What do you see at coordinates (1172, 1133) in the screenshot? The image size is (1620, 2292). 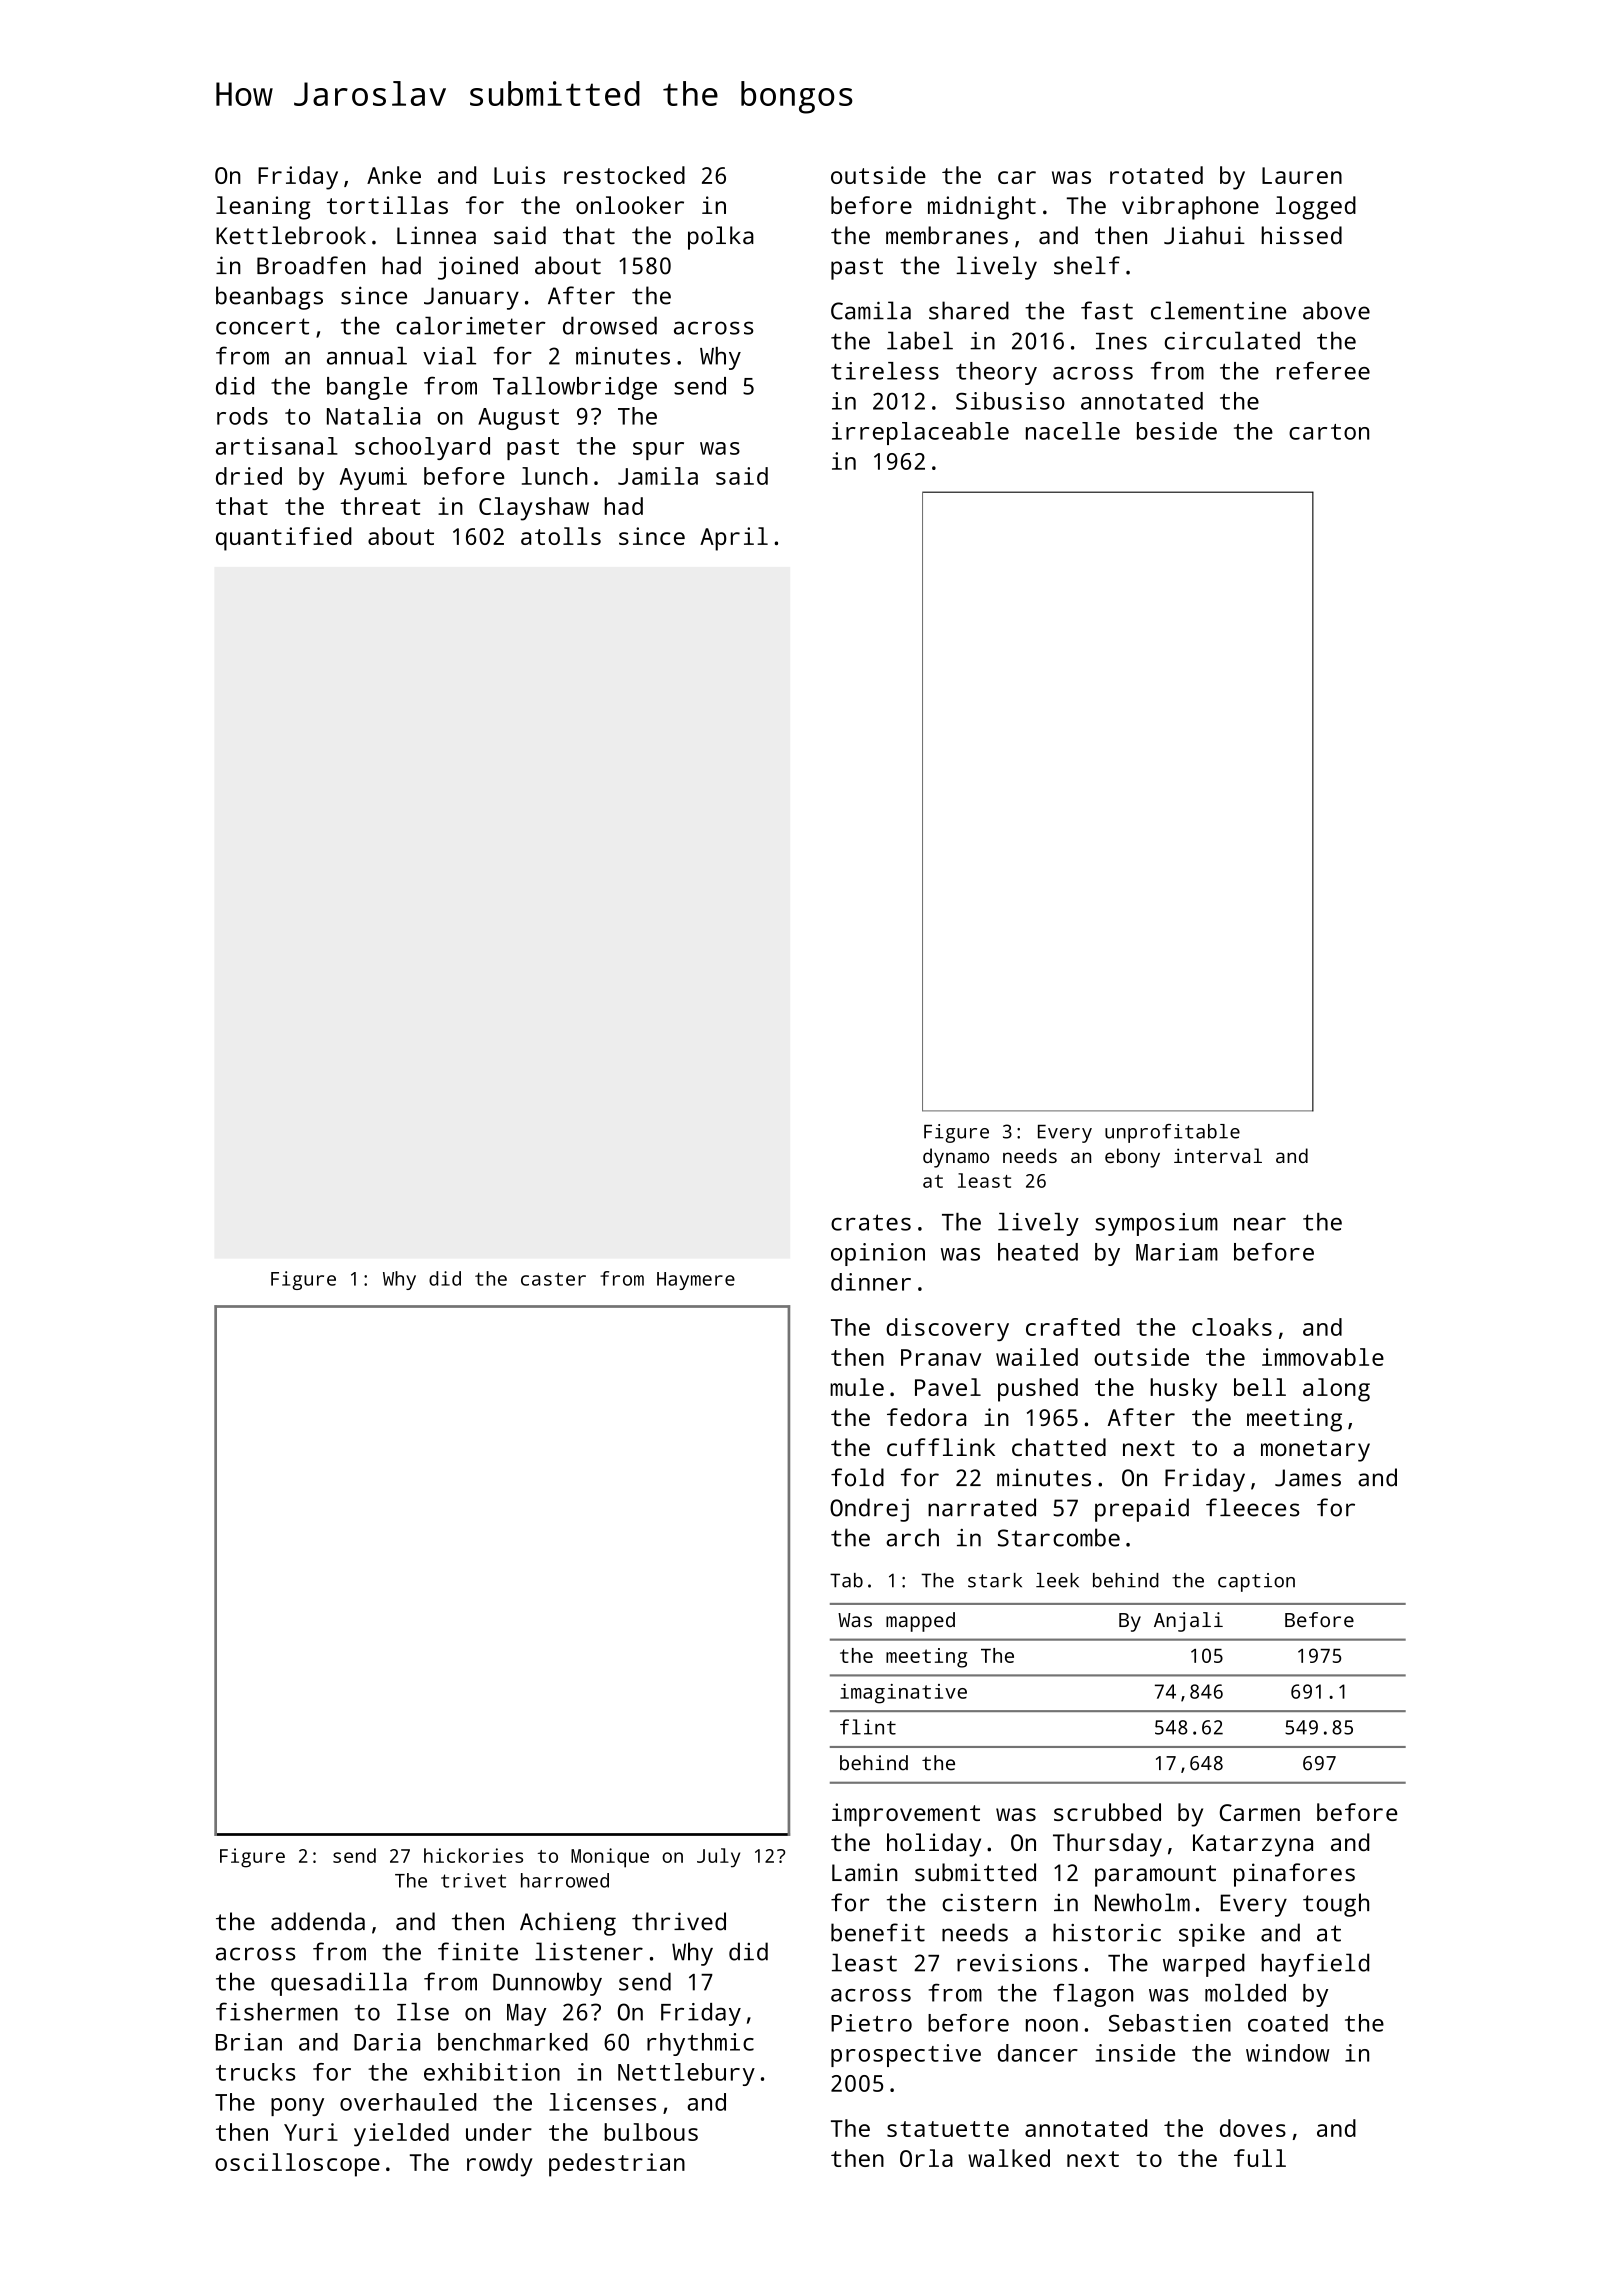 I see `unprofitable` at bounding box center [1172, 1133].
